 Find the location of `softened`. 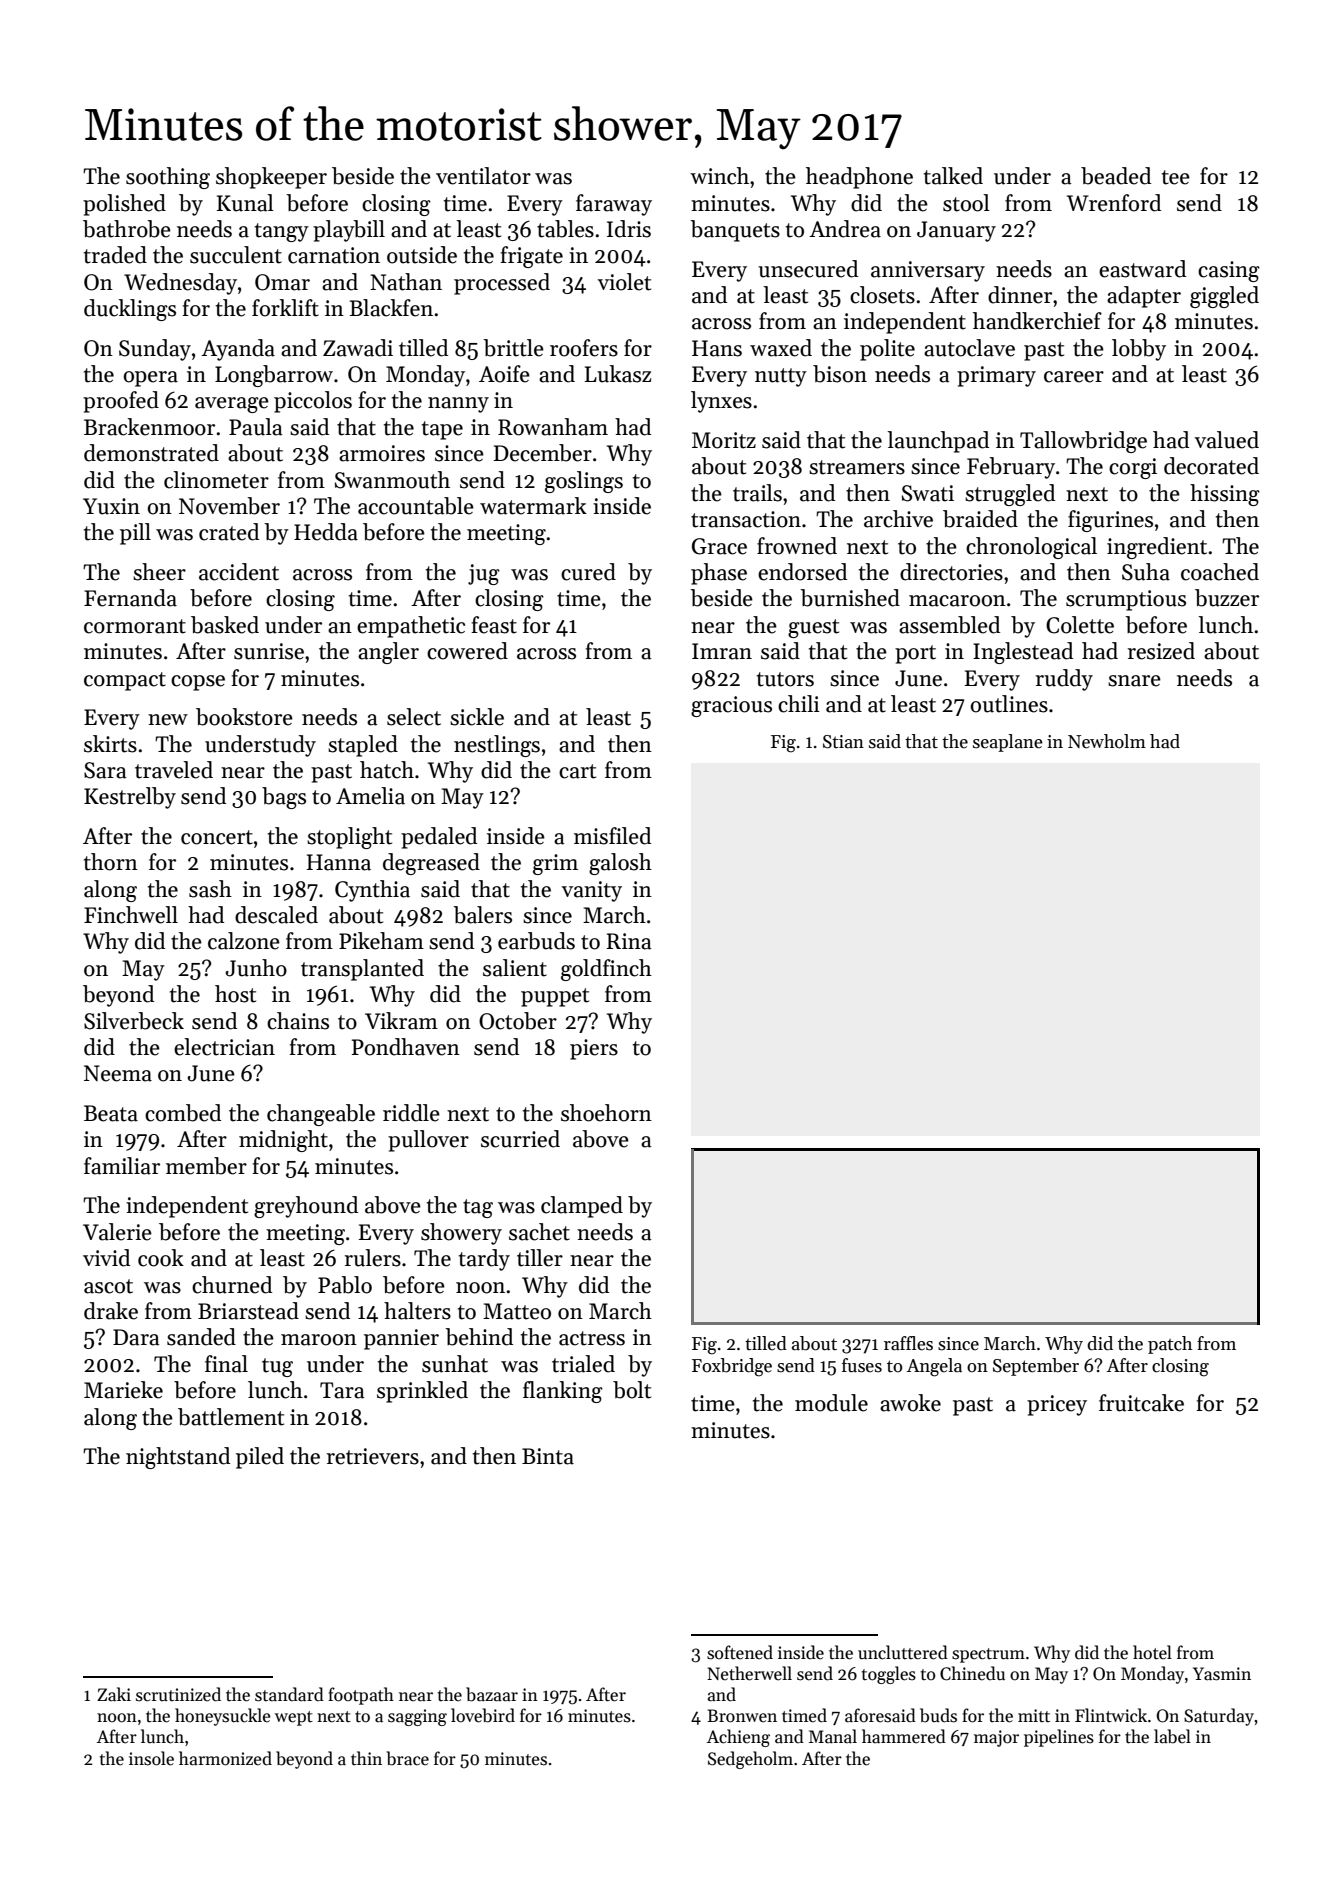

softened is located at coordinates (740, 1652).
